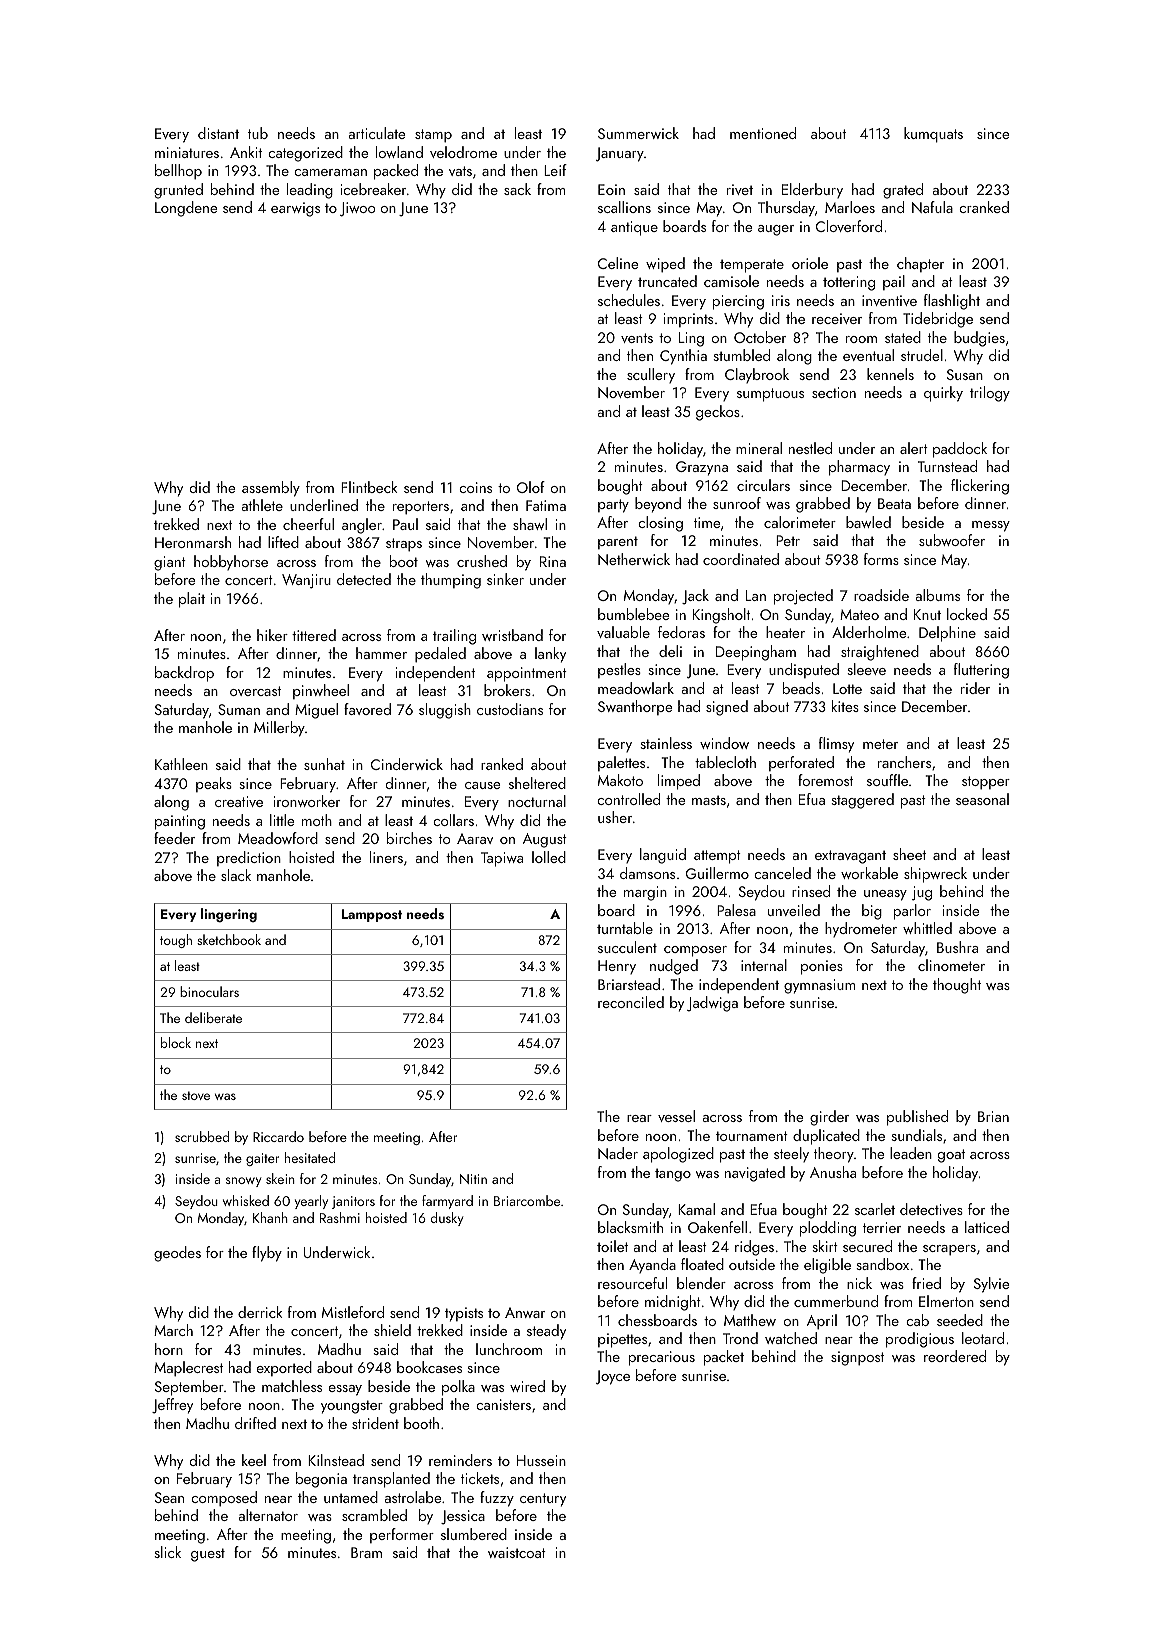 This image has height=1646, width=1164. I want to click on nocturnal, so click(537, 801).
